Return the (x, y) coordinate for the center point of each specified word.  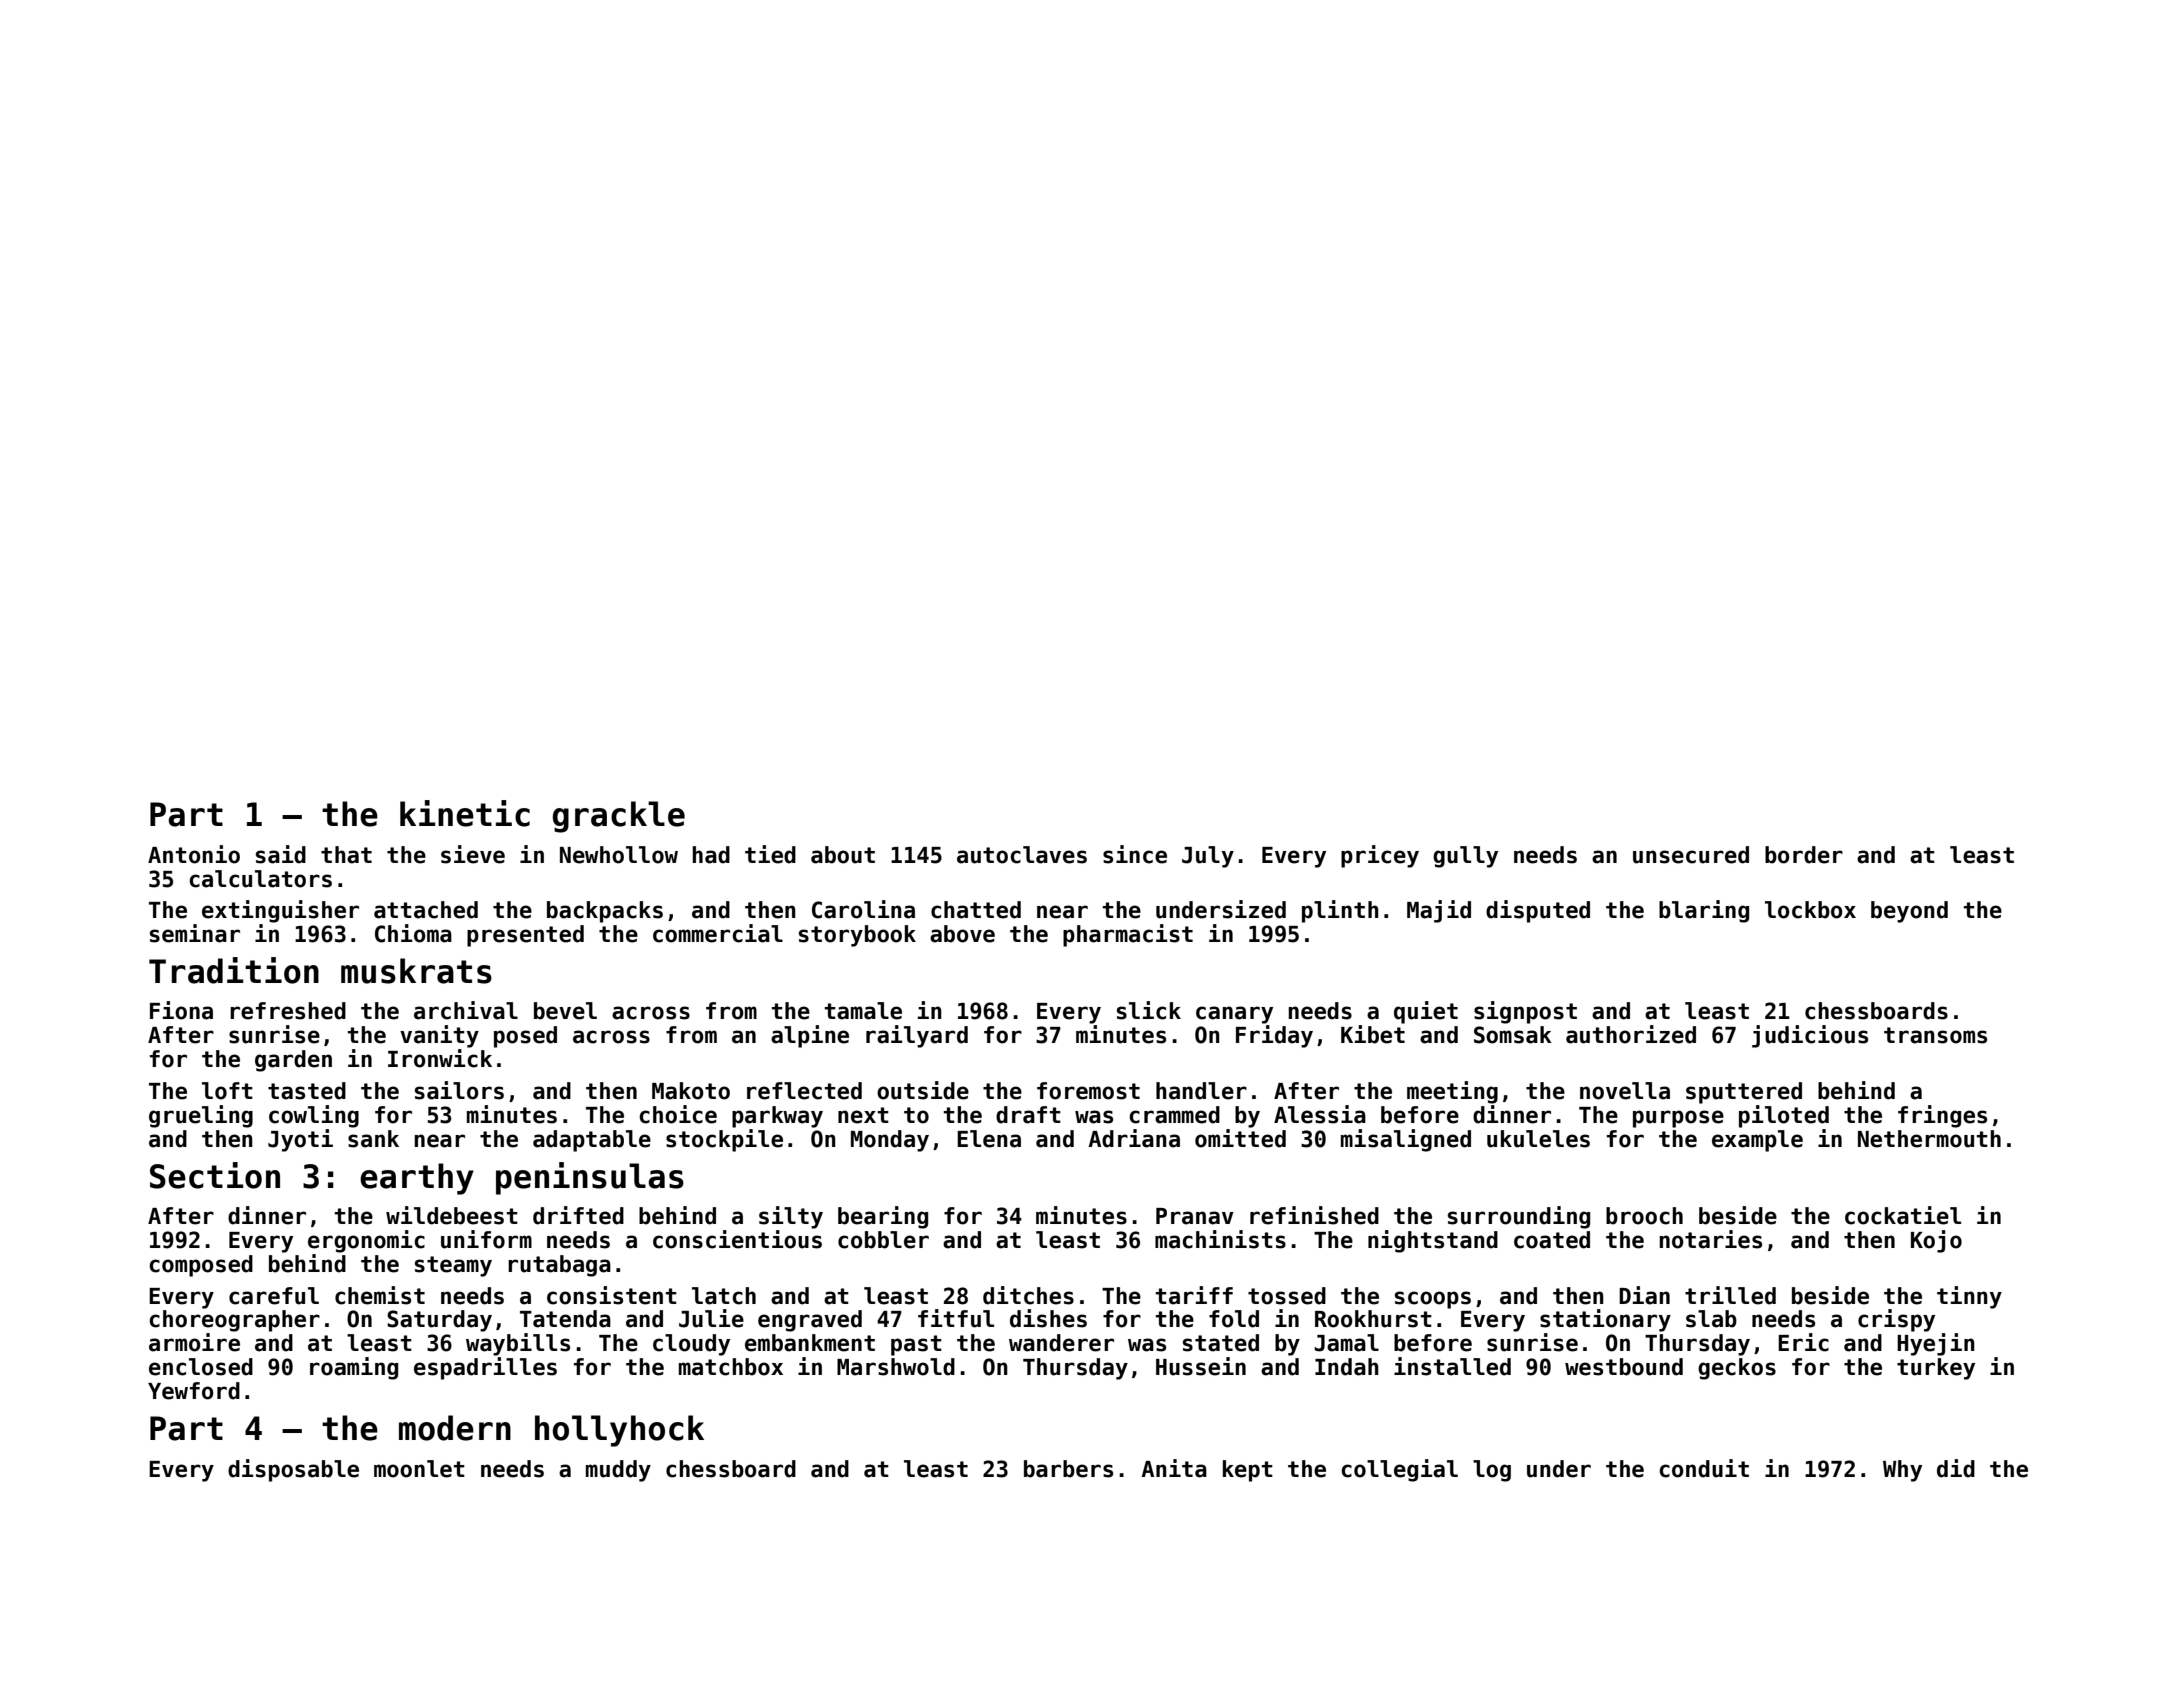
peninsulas (590, 1178)
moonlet (419, 1469)
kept (1248, 1471)
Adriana (1134, 1138)
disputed (1538, 911)
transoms (1935, 1035)
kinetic (465, 813)
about (843, 855)
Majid (1439, 911)
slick (1149, 1010)
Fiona (181, 1010)
